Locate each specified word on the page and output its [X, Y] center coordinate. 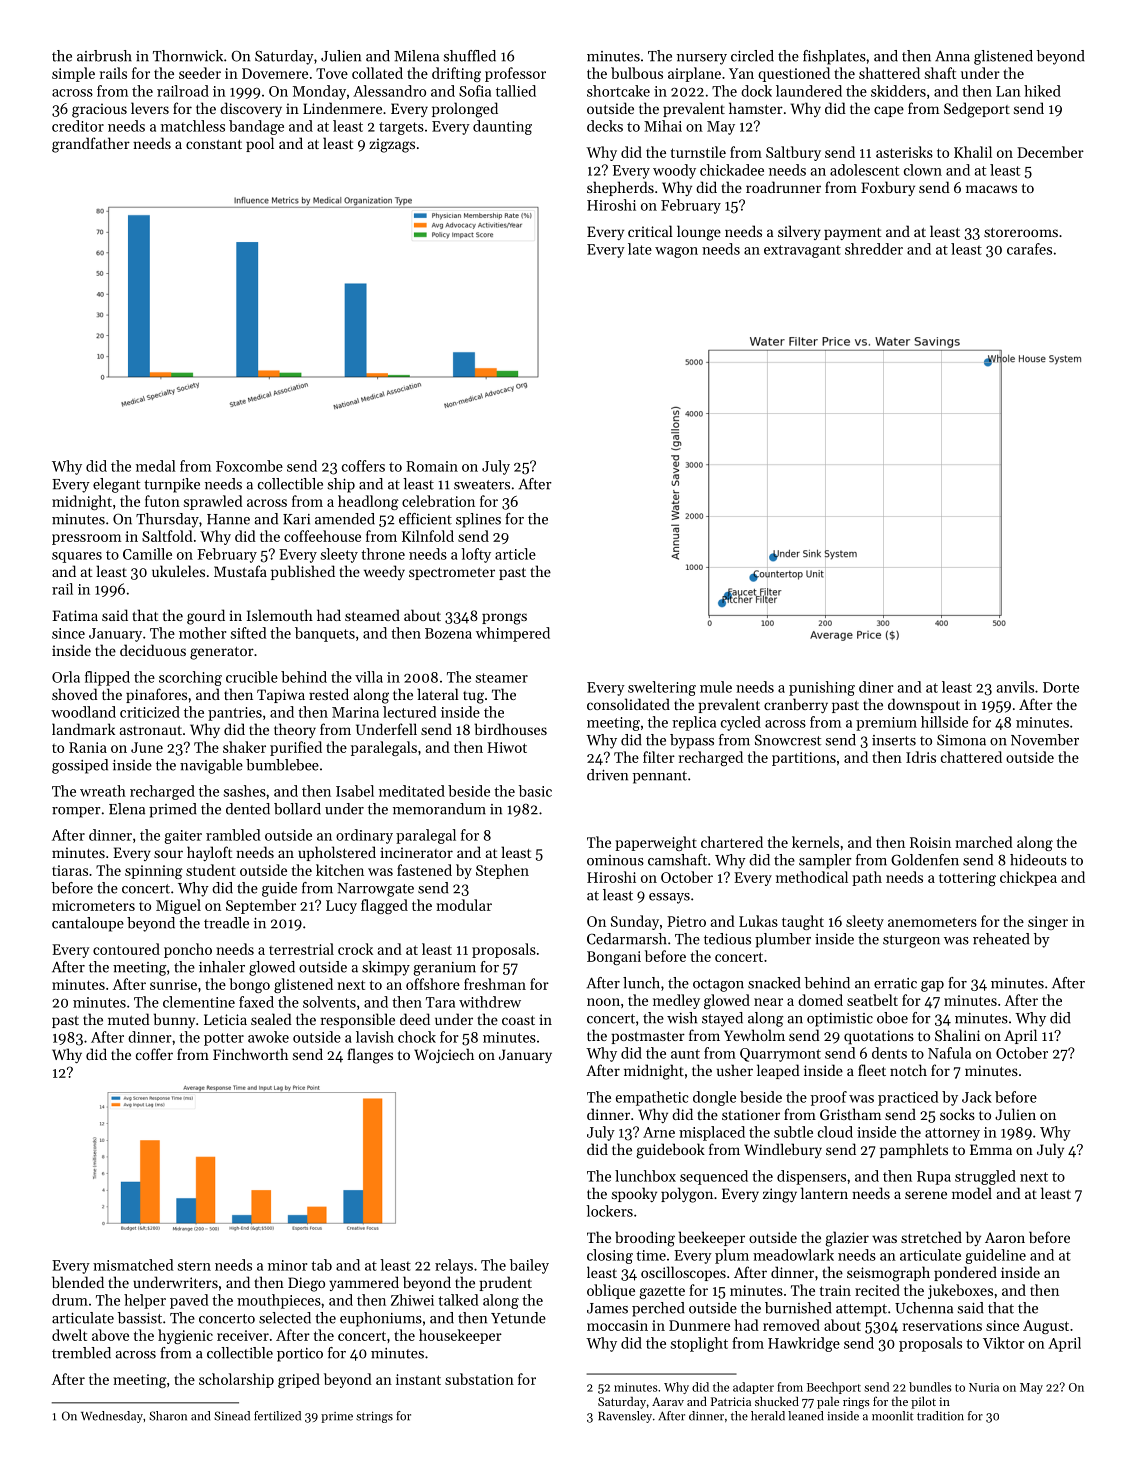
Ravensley [625, 1417]
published [303, 572]
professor [515, 74]
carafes [1029, 249]
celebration [438, 501]
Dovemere [275, 73]
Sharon [168, 1416]
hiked [1042, 91]
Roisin [930, 842]
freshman [495, 984]
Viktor [1003, 1343]
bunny [174, 1020]
